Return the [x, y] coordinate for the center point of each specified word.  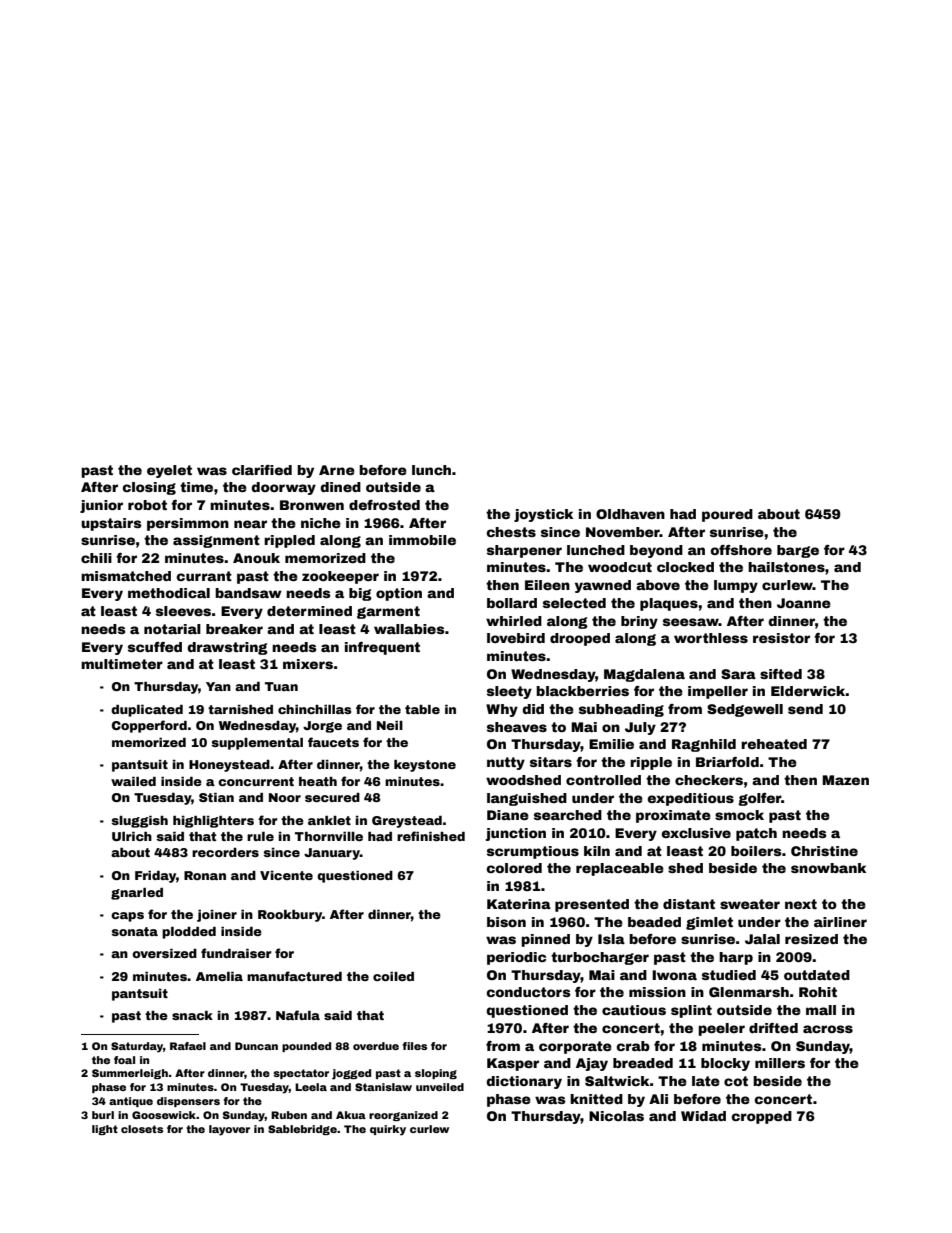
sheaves [517, 727]
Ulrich [132, 836]
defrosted [384, 505]
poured [727, 515]
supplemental [257, 744]
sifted [781, 674]
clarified [262, 470]
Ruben [289, 1115]
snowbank [828, 868]
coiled [393, 976]
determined [309, 611]
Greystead [407, 822]
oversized [164, 953]
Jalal [762, 939]
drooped [580, 639]
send [805, 709]
